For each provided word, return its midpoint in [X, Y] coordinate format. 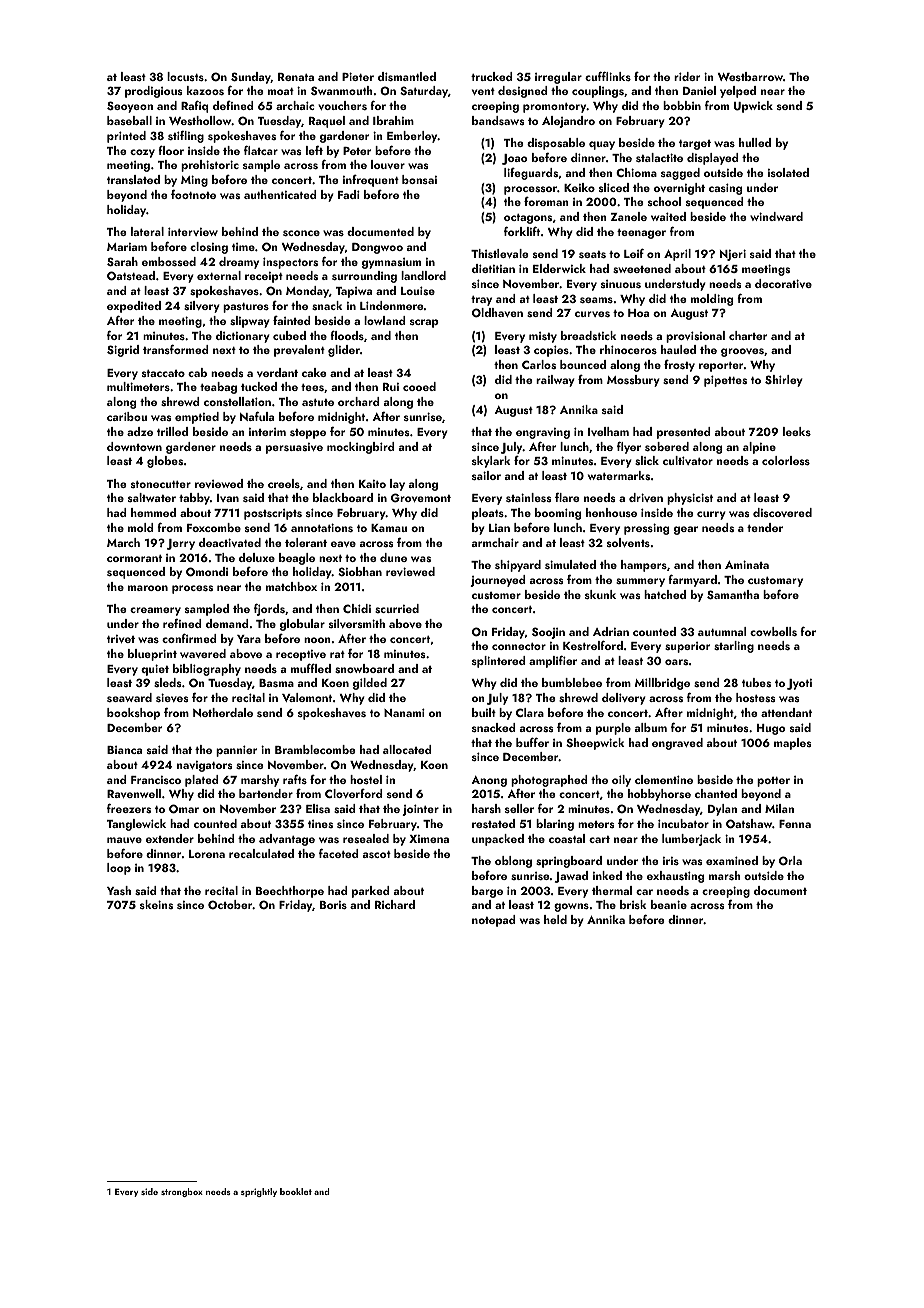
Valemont [307, 697]
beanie [669, 904]
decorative [783, 283]
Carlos [539, 364]
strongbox [182, 1192]
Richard [395, 904]
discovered [782, 512]
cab [197, 372]
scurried [397, 608]
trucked [492, 76]
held [555, 919]
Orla [790, 861]
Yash [119, 890]
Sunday [251, 78]
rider [687, 76]
